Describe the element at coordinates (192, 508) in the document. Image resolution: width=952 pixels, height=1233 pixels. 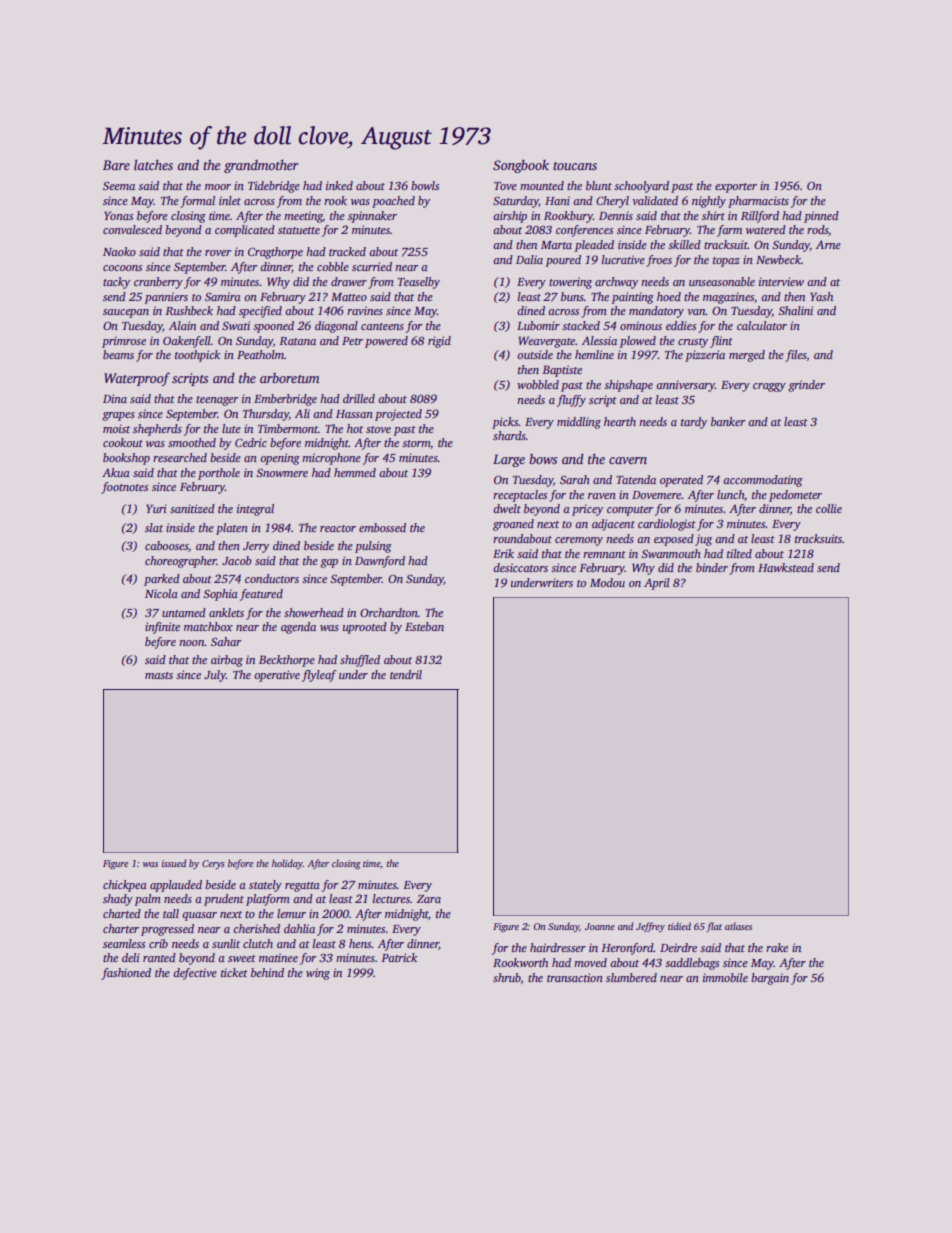
I see `sanitized` at that location.
